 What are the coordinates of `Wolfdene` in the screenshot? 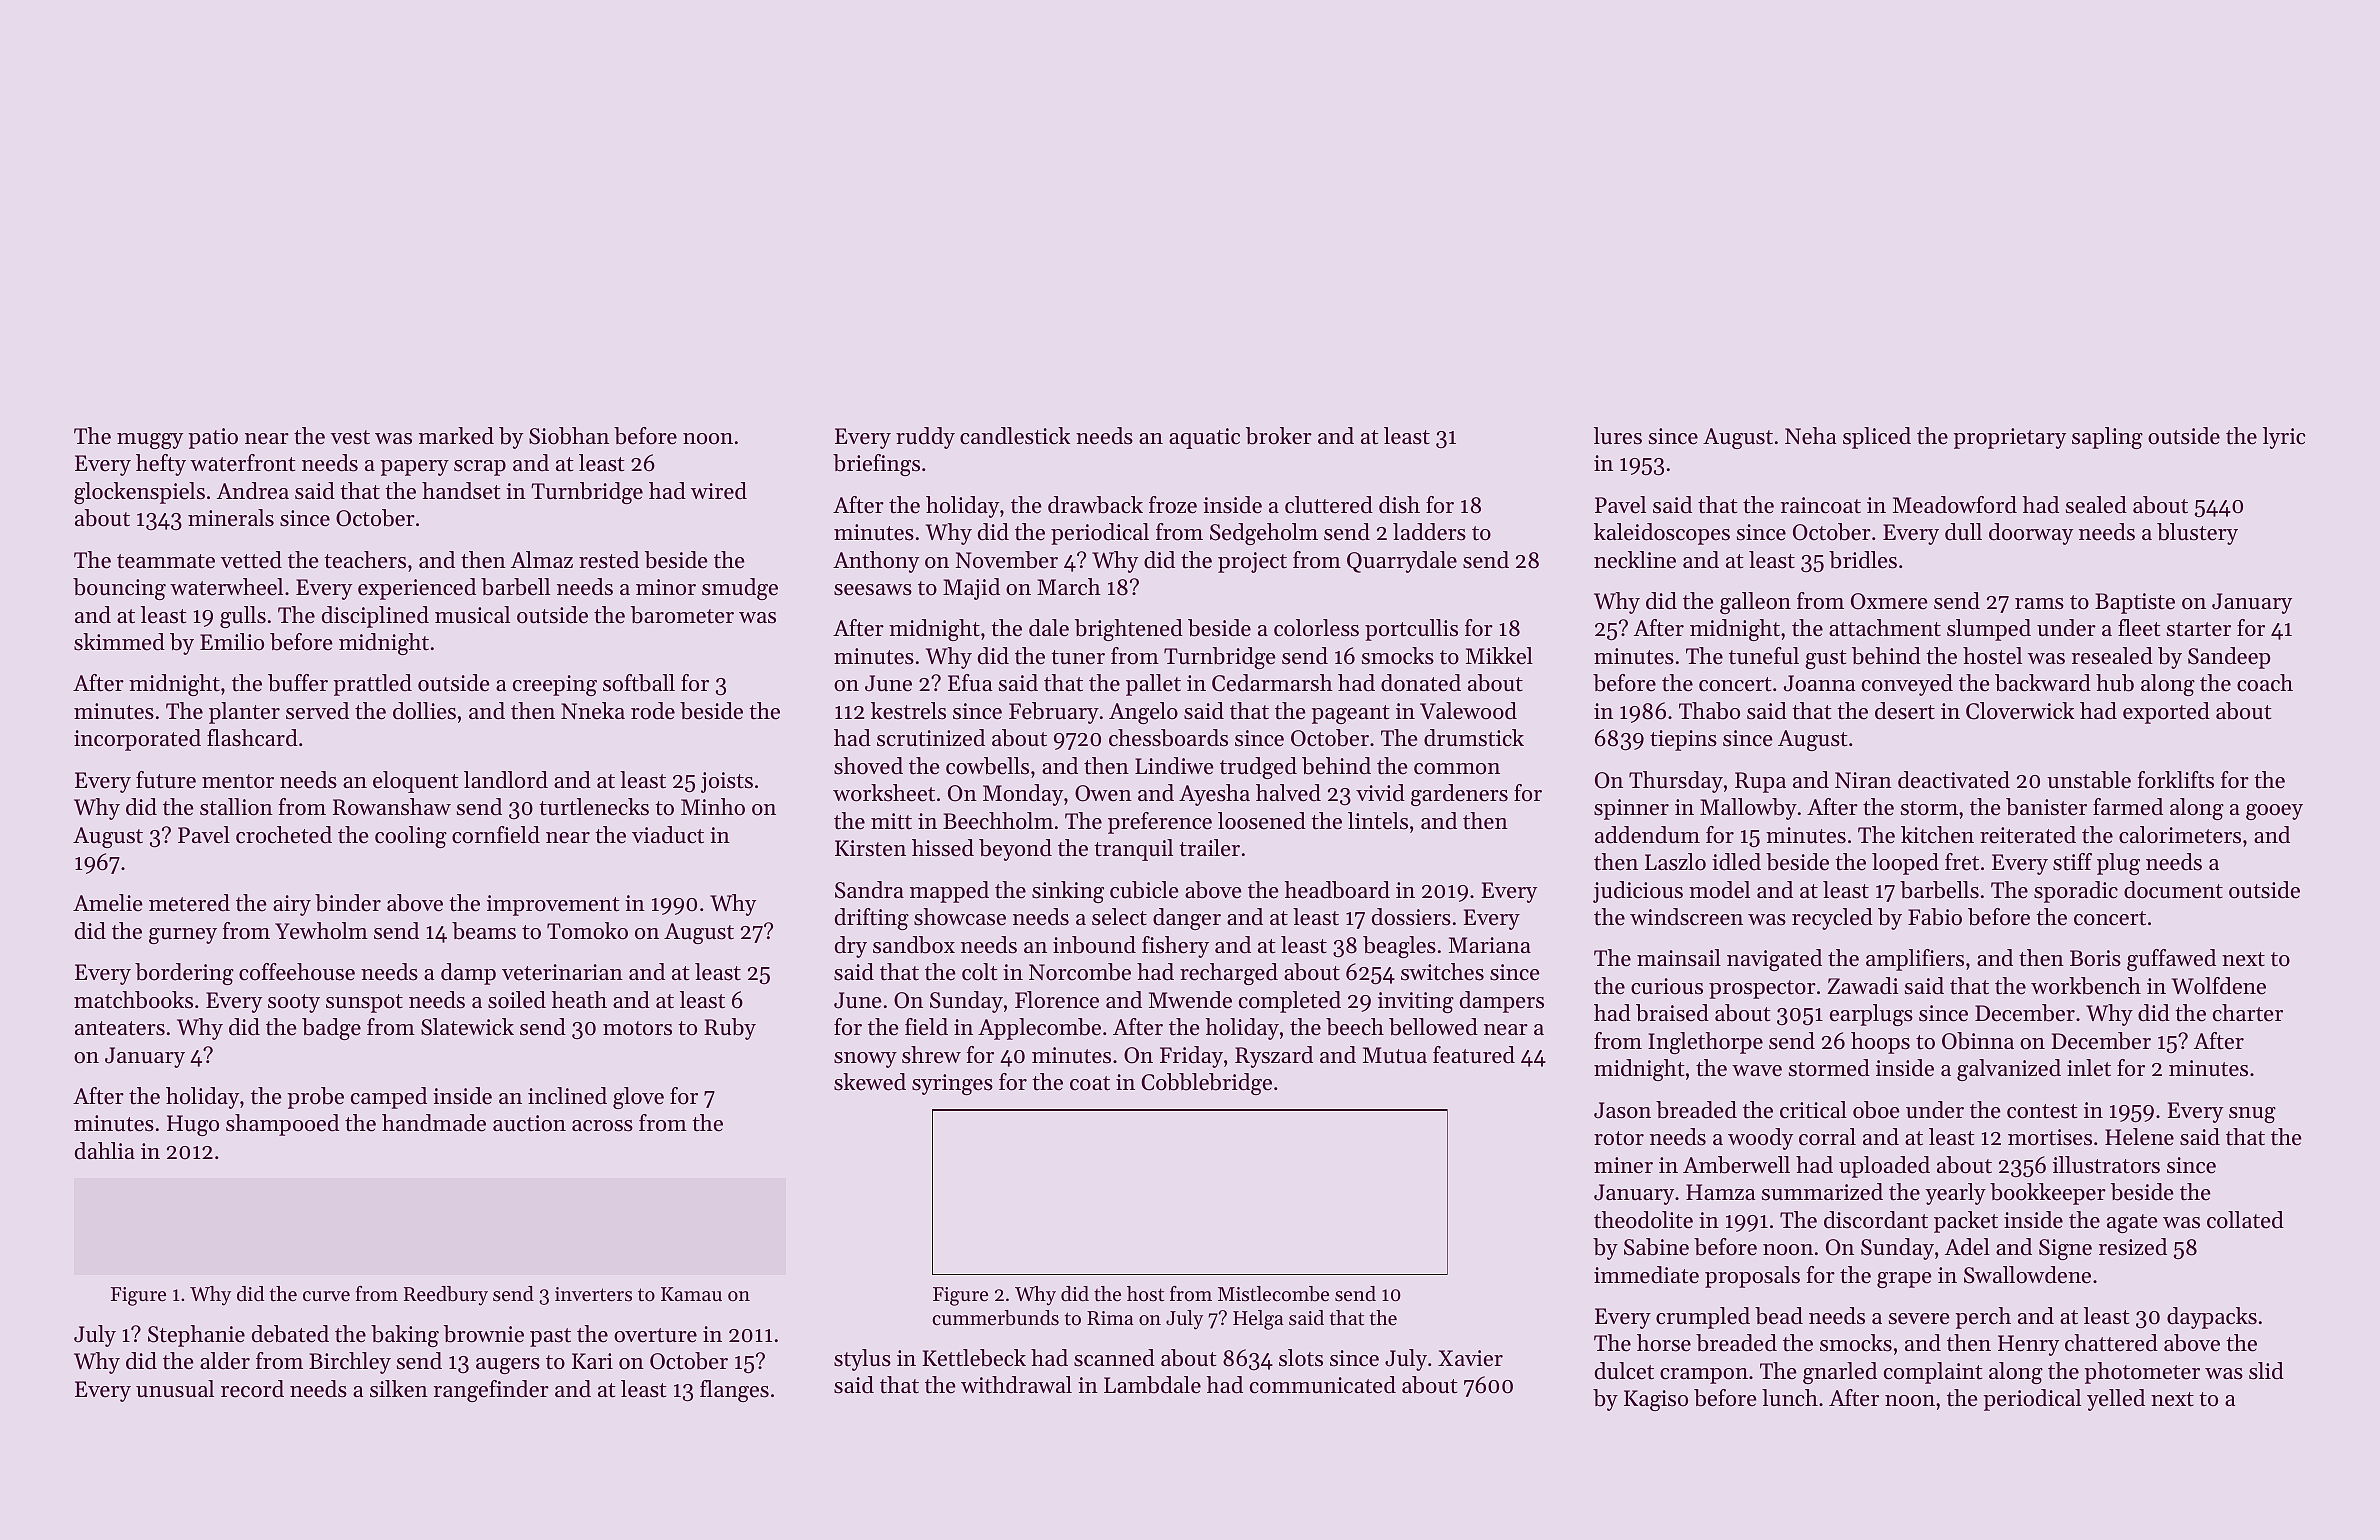 It's located at (2219, 986).
